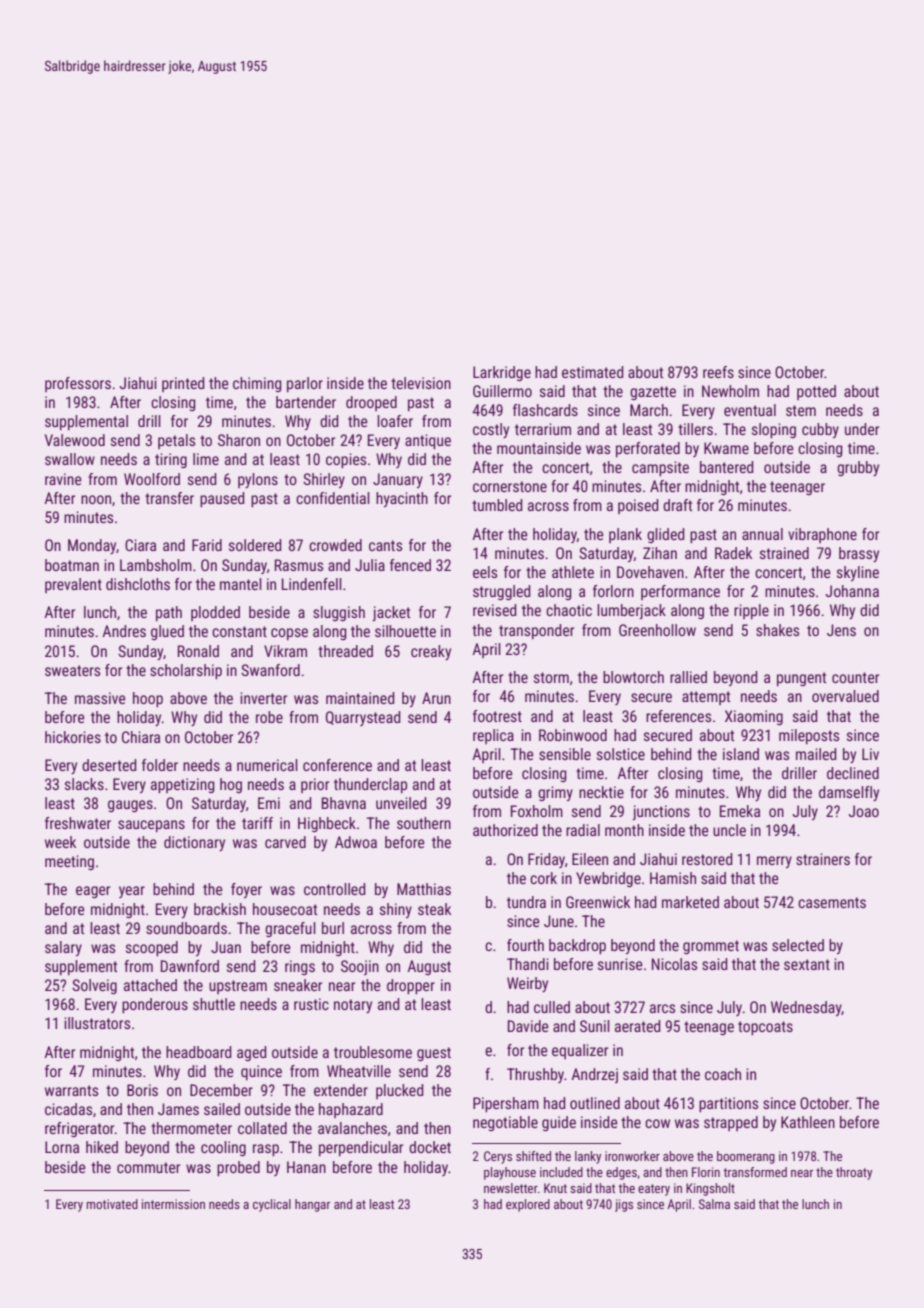  I want to click on professors, so click(78, 384).
